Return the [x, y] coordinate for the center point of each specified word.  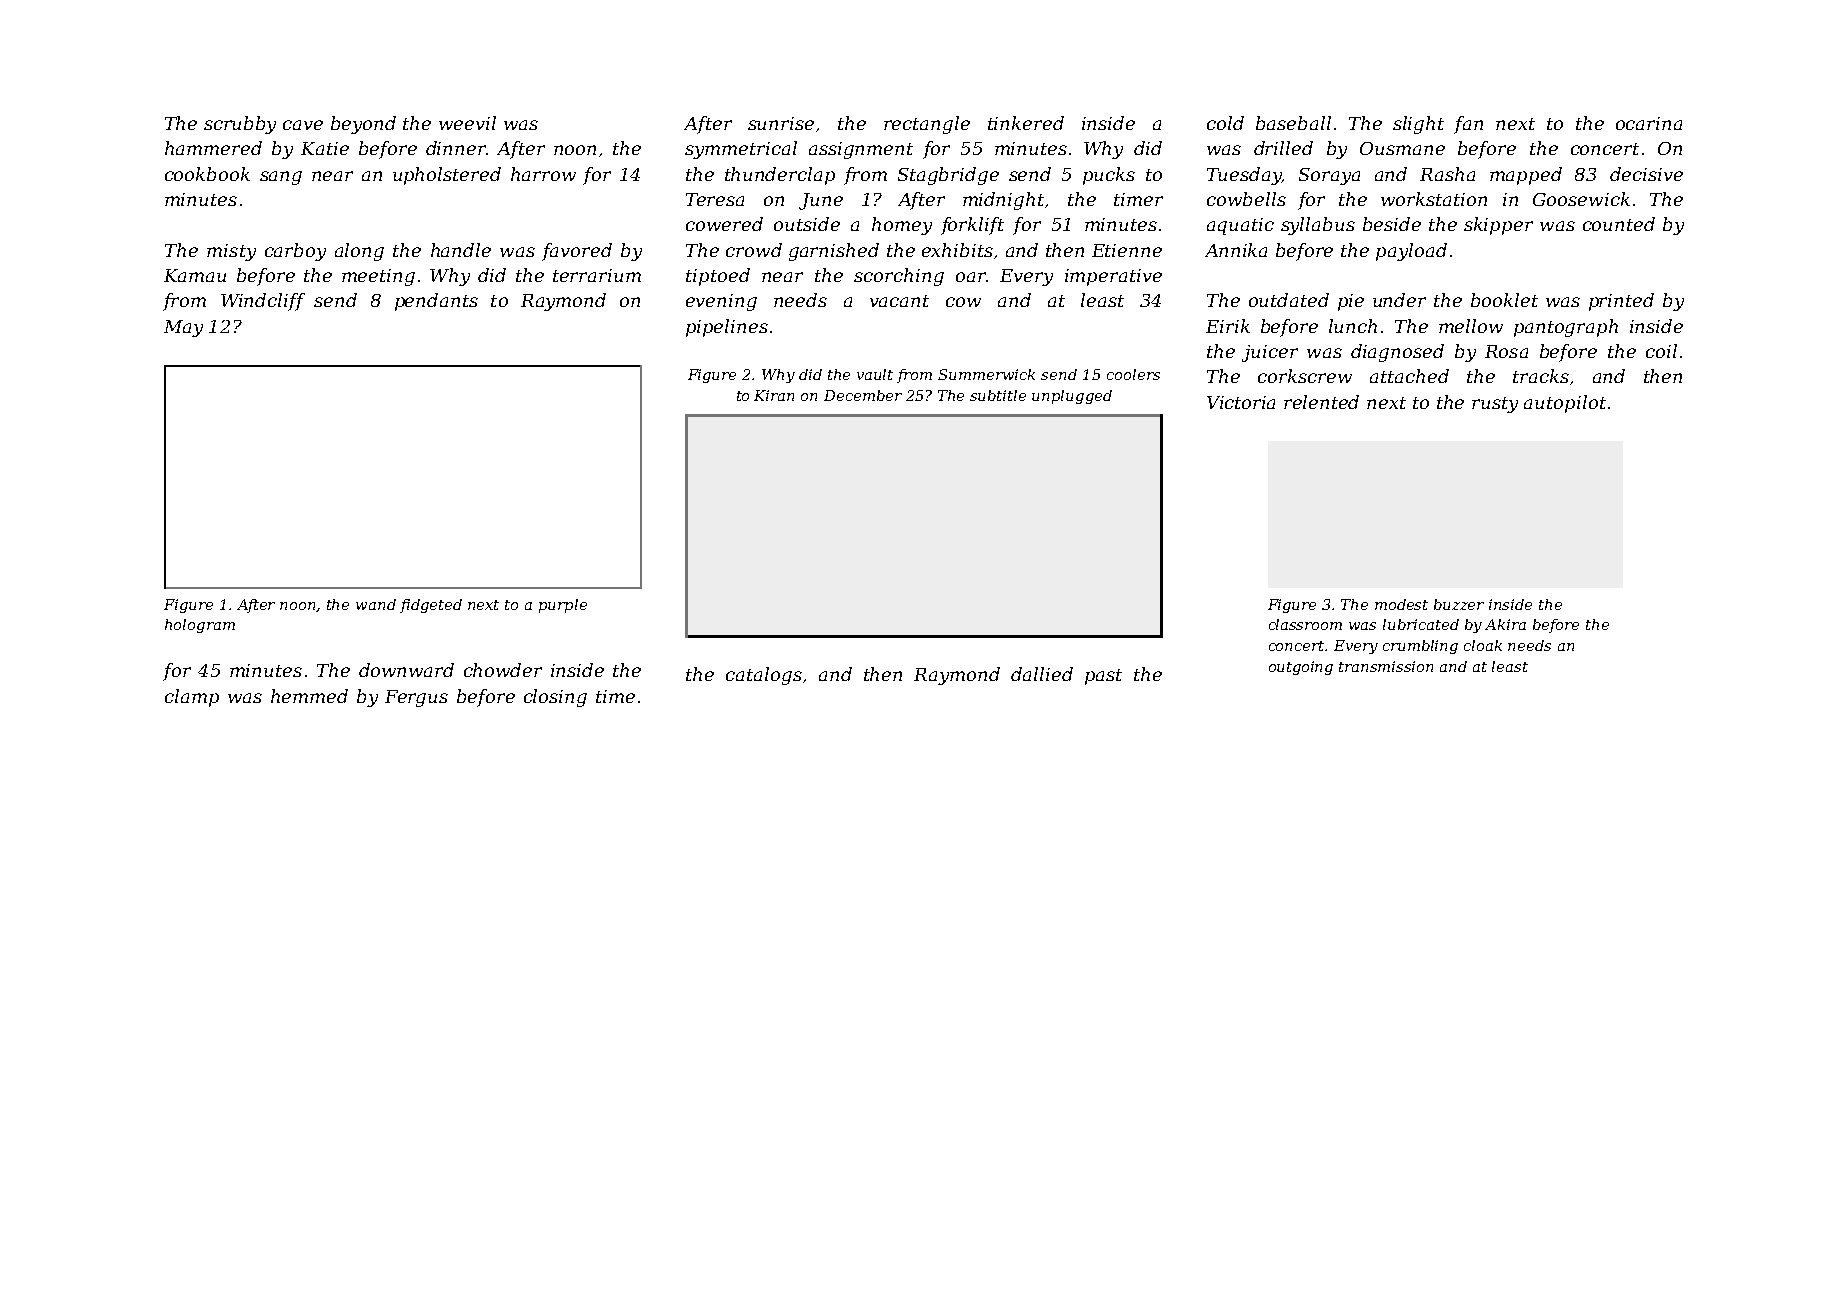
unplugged [1072, 397]
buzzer [1459, 604]
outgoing [1301, 668]
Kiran [774, 395]
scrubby [240, 125]
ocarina [1649, 123]
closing [555, 698]
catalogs [764, 676]
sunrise [781, 123]
